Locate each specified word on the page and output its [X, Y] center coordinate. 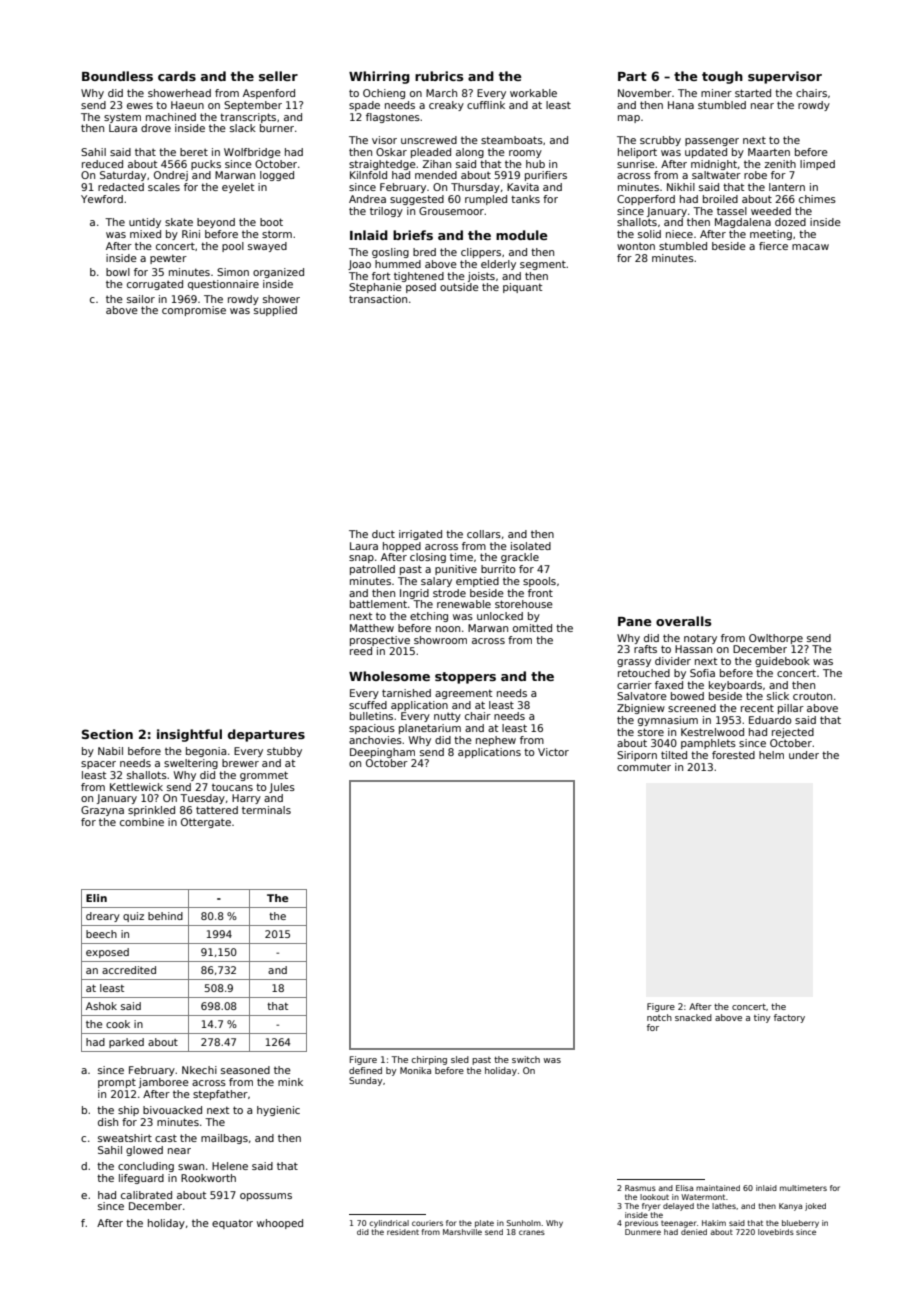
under [804, 755]
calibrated [146, 1195]
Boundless [117, 76]
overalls [683, 621]
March [441, 93]
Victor [553, 752]
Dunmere [643, 1232]
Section [107, 734]
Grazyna [102, 811]
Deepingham [382, 753]
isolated [531, 546]
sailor [141, 299]
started [753, 93]
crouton [812, 696]
